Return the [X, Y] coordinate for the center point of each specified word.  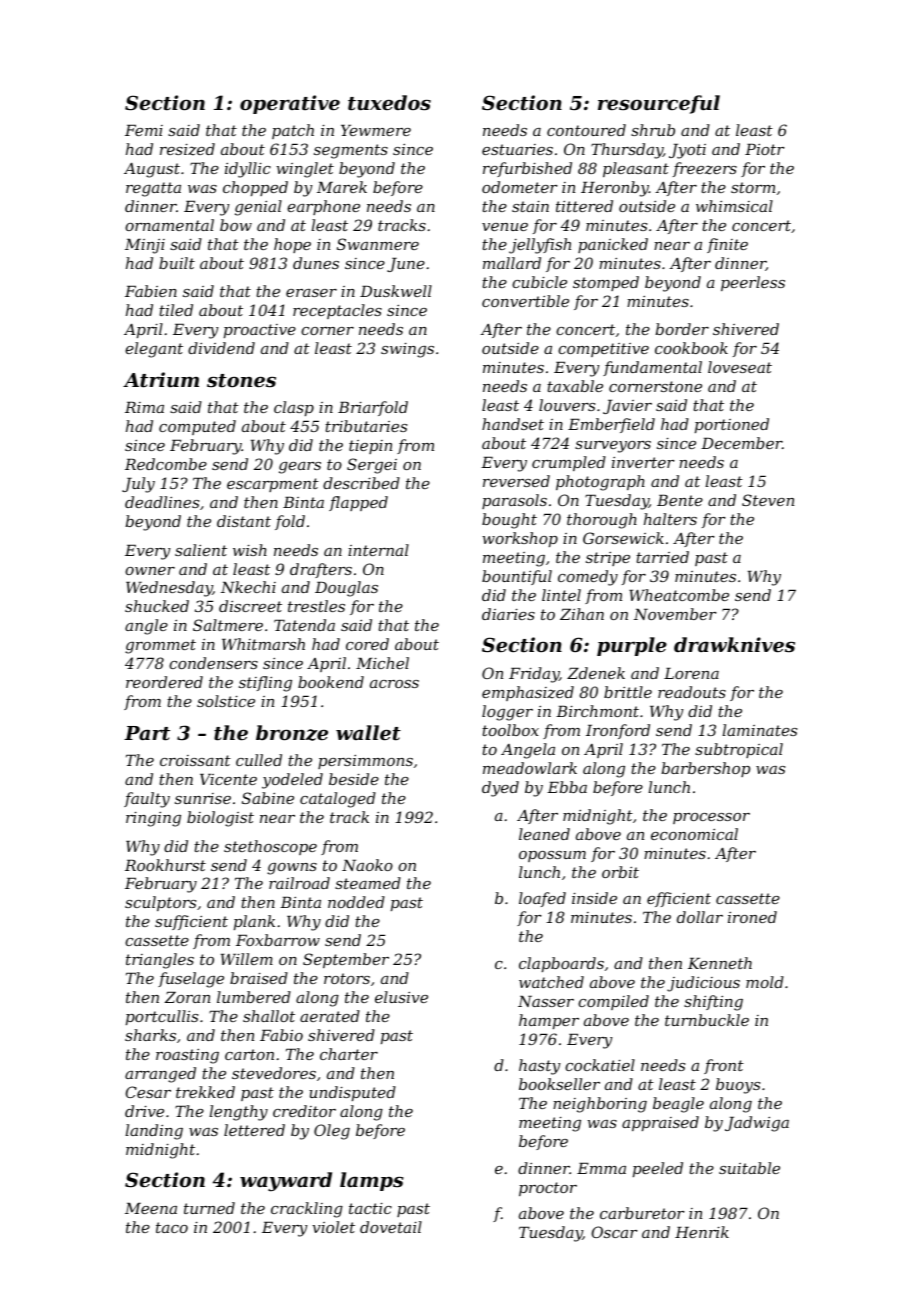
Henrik [702, 1232]
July [138, 485]
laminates [759, 730]
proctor [548, 1189]
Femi [144, 130]
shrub [653, 130]
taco [172, 1227]
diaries [508, 614]
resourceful [659, 104]
